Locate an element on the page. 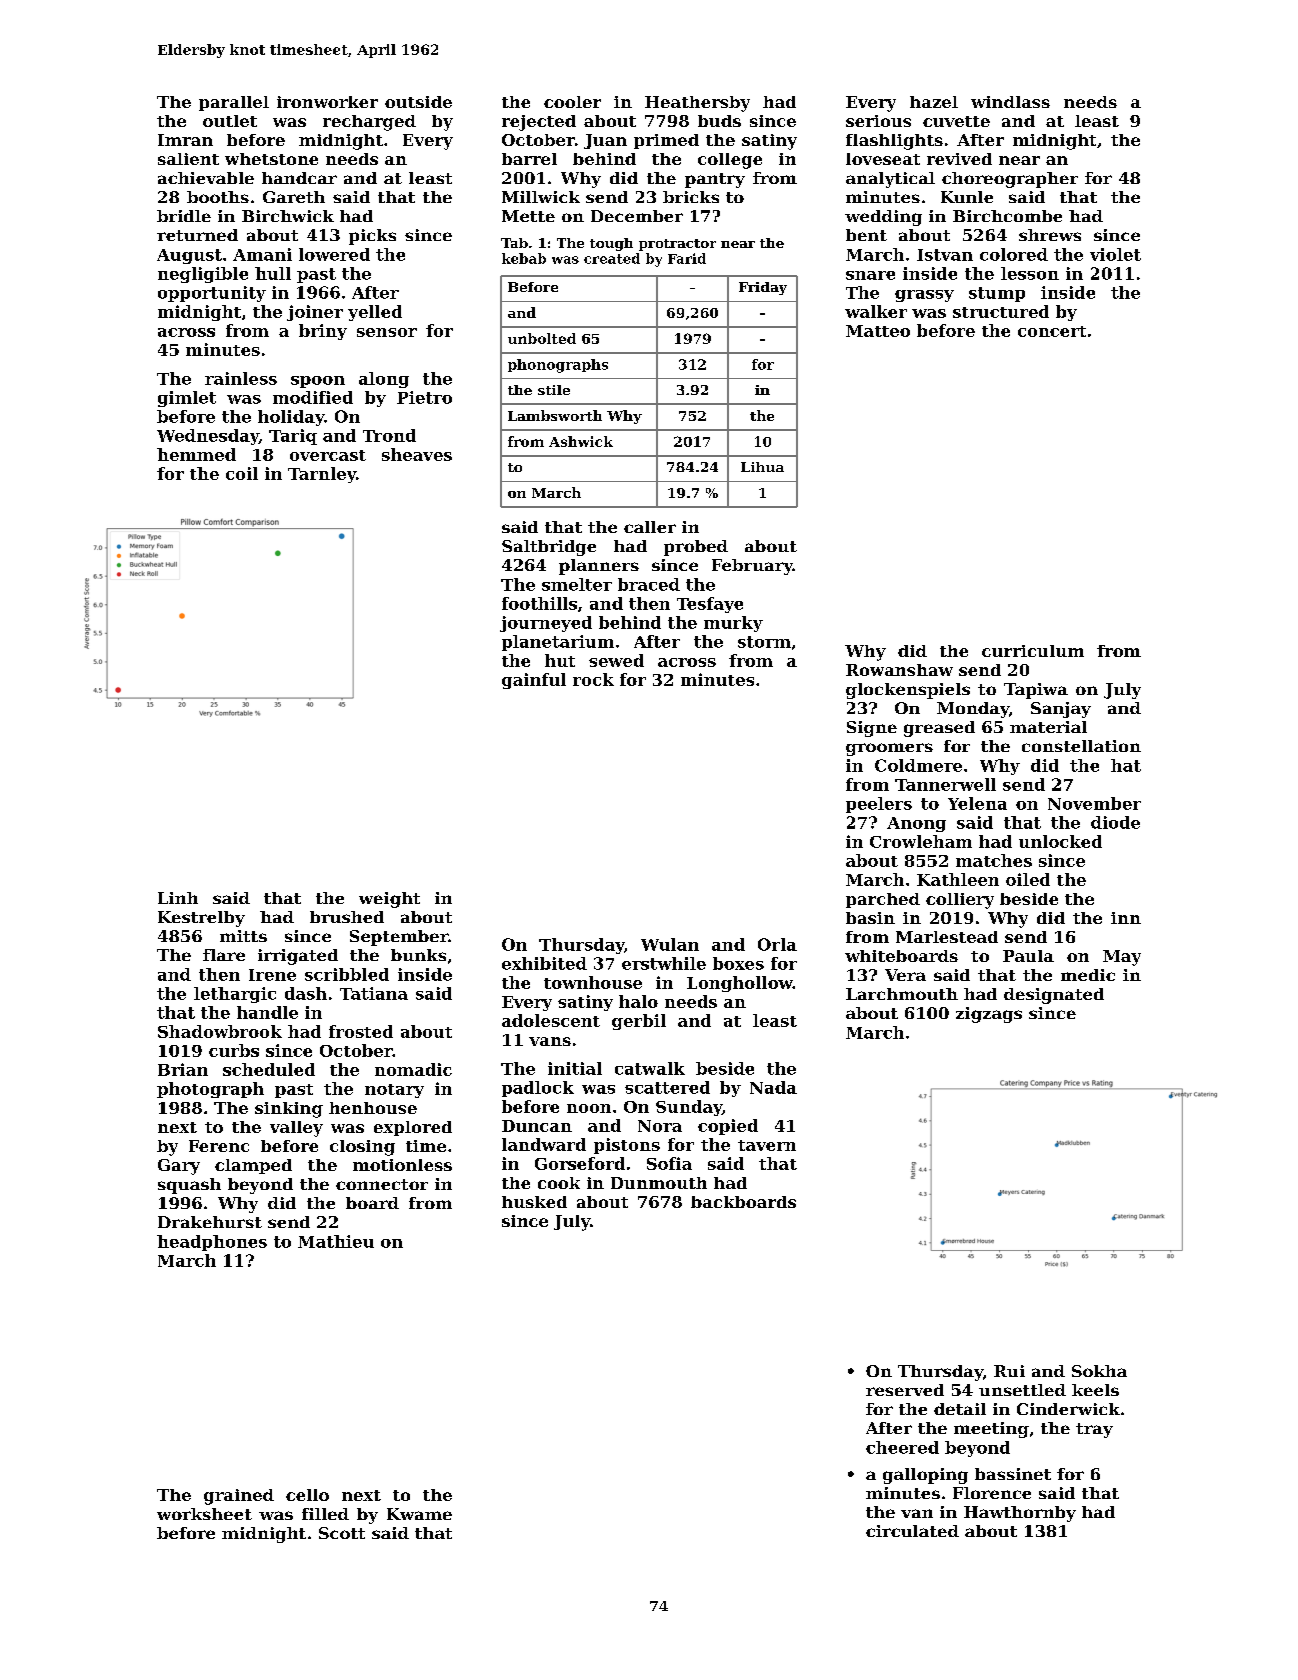  violet is located at coordinates (1115, 254).
